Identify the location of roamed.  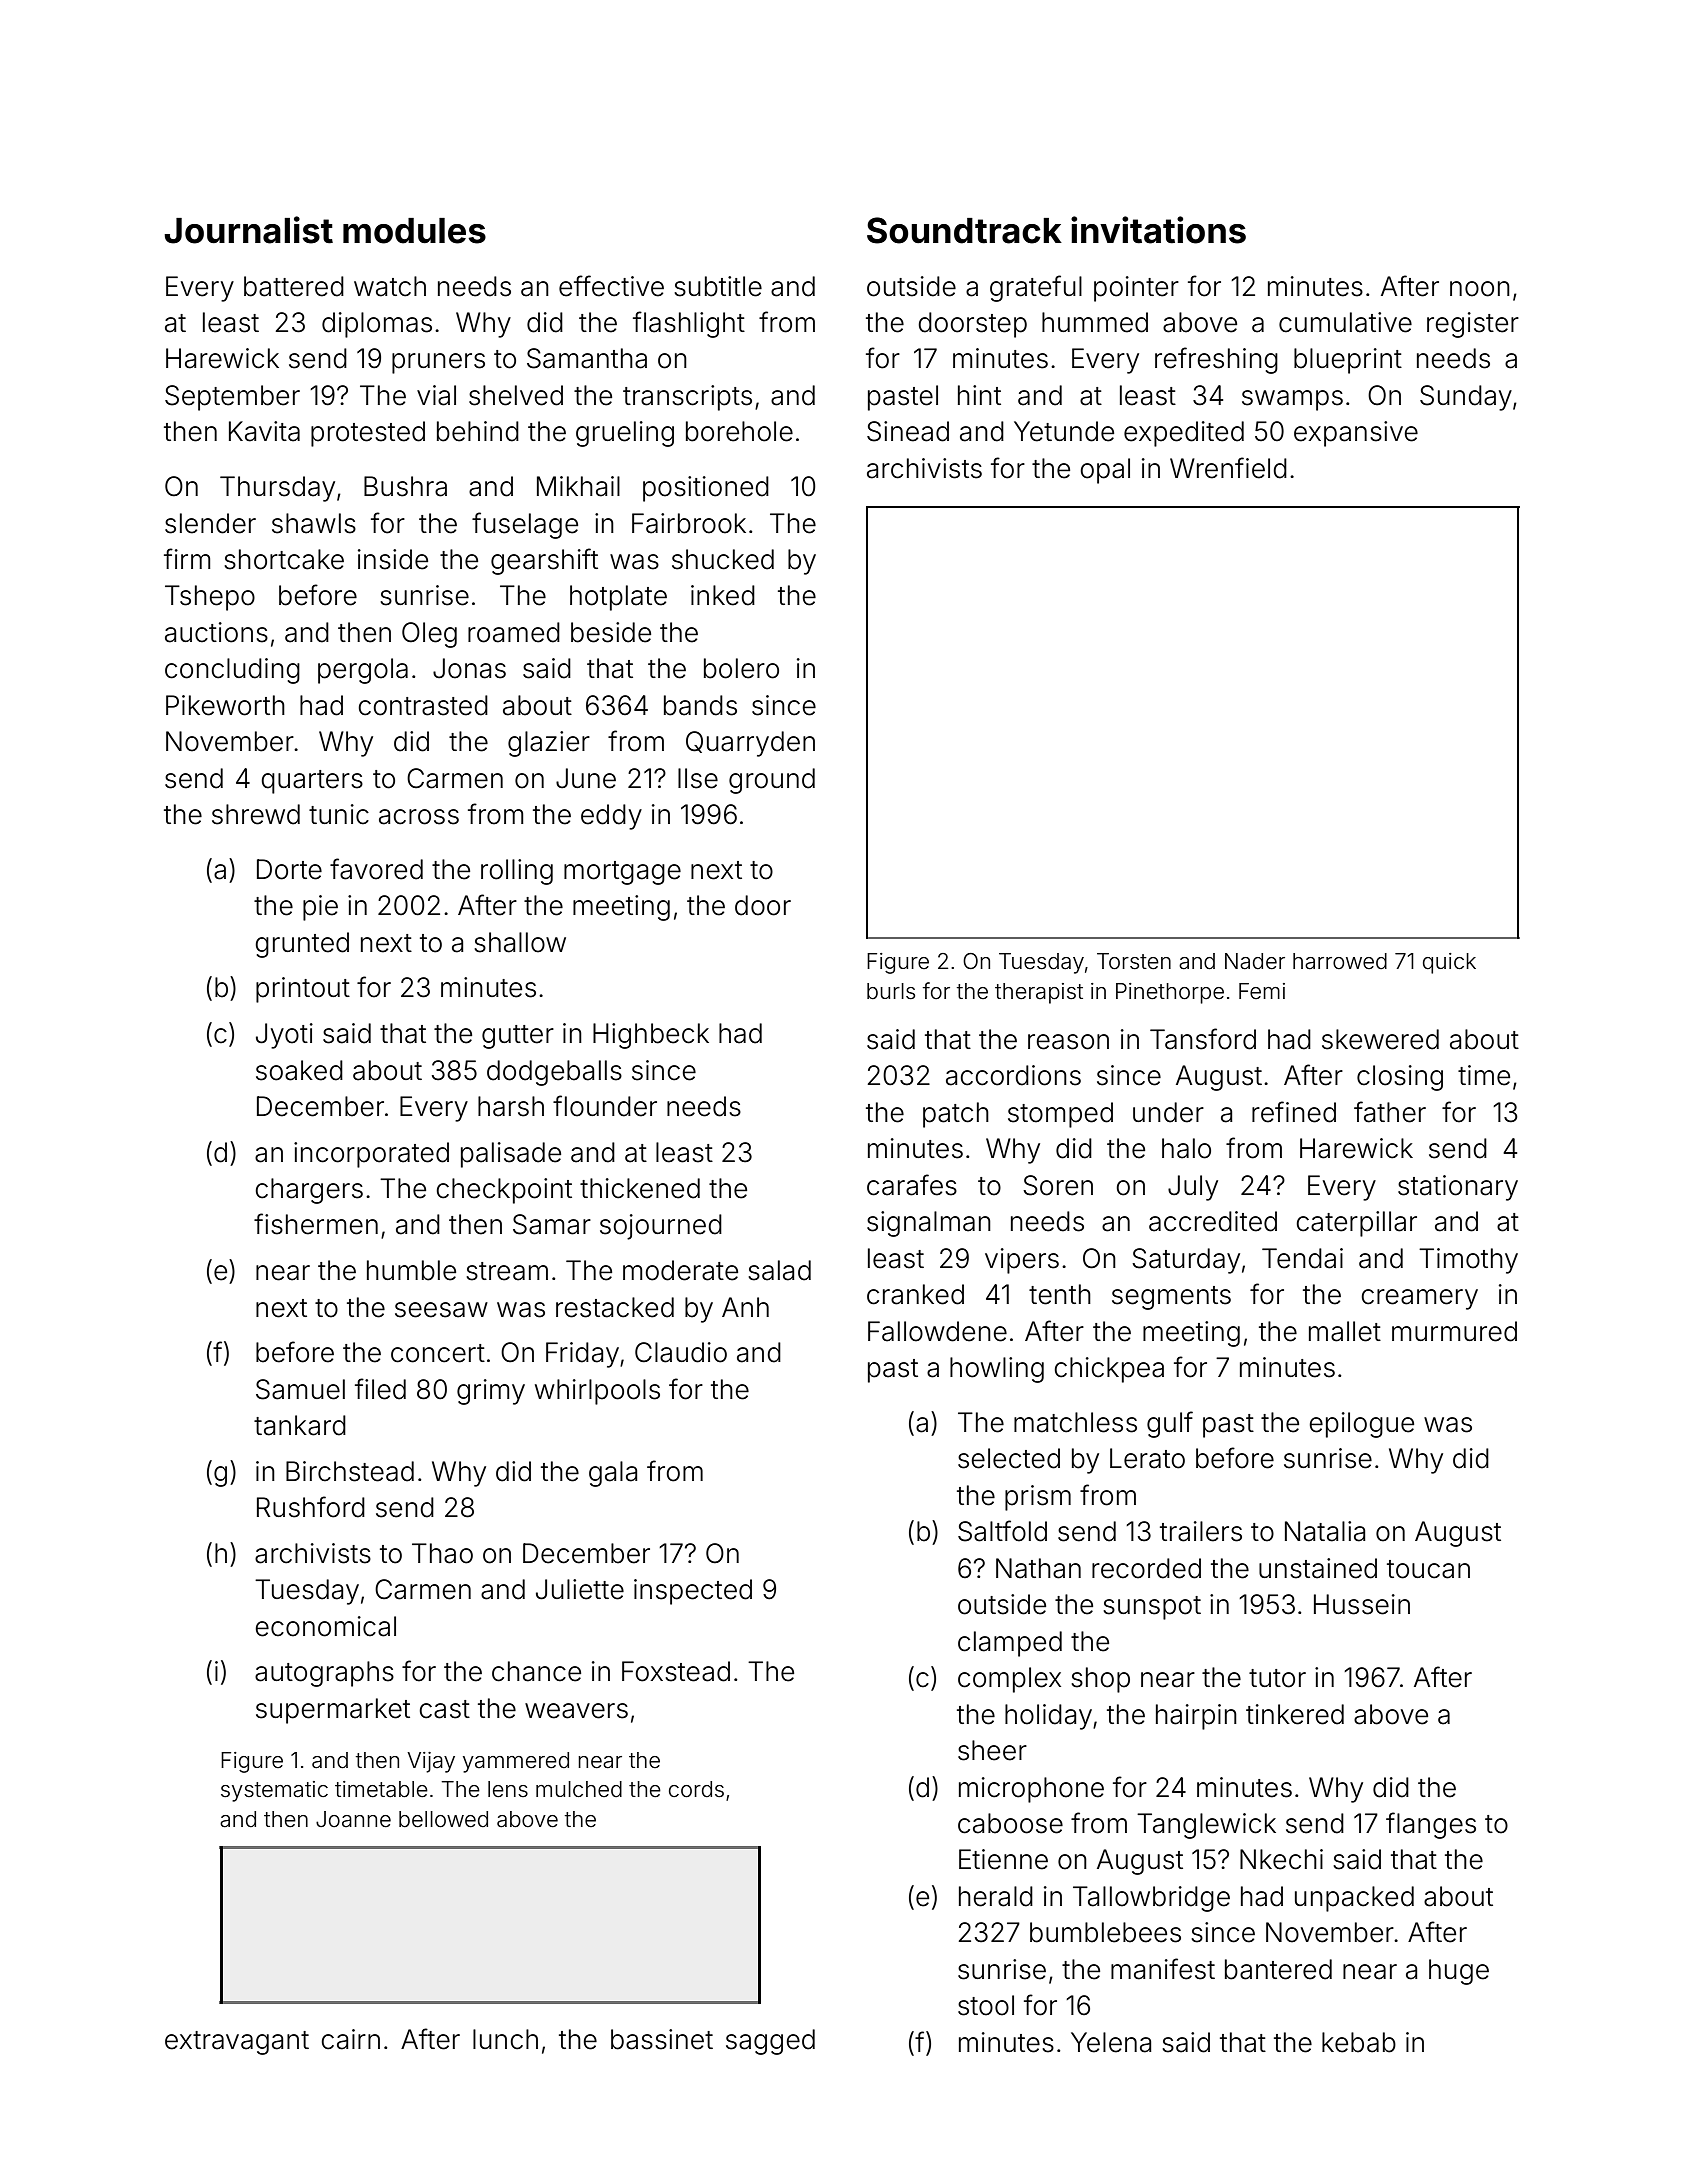
(514, 632).
